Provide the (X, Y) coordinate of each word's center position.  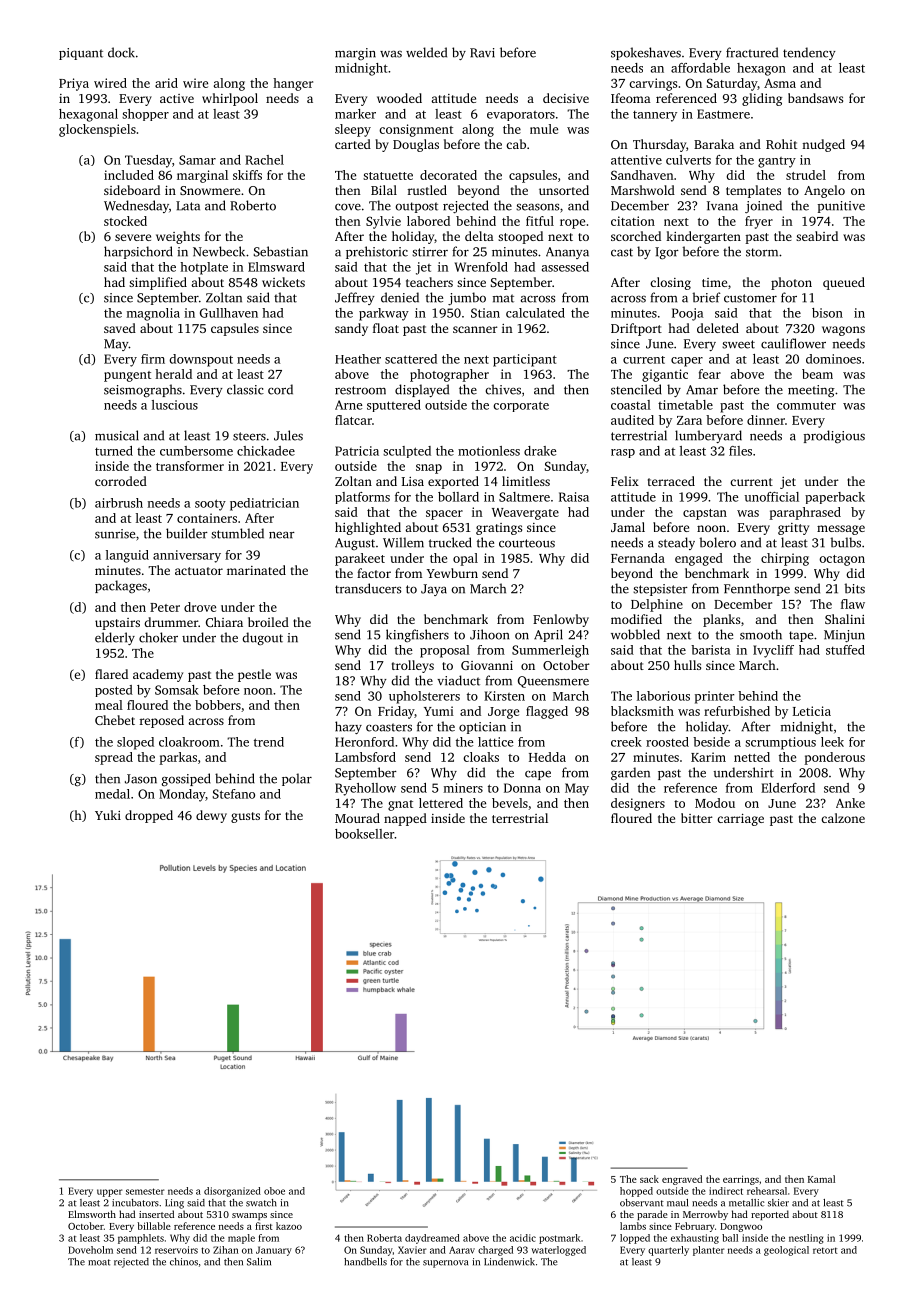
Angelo (824, 191)
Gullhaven (229, 313)
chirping (785, 559)
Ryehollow (365, 789)
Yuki (108, 815)
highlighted (368, 528)
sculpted (407, 452)
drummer (171, 622)
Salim (259, 1262)
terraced (671, 481)
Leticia (812, 711)
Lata (188, 206)
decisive (566, 98)
